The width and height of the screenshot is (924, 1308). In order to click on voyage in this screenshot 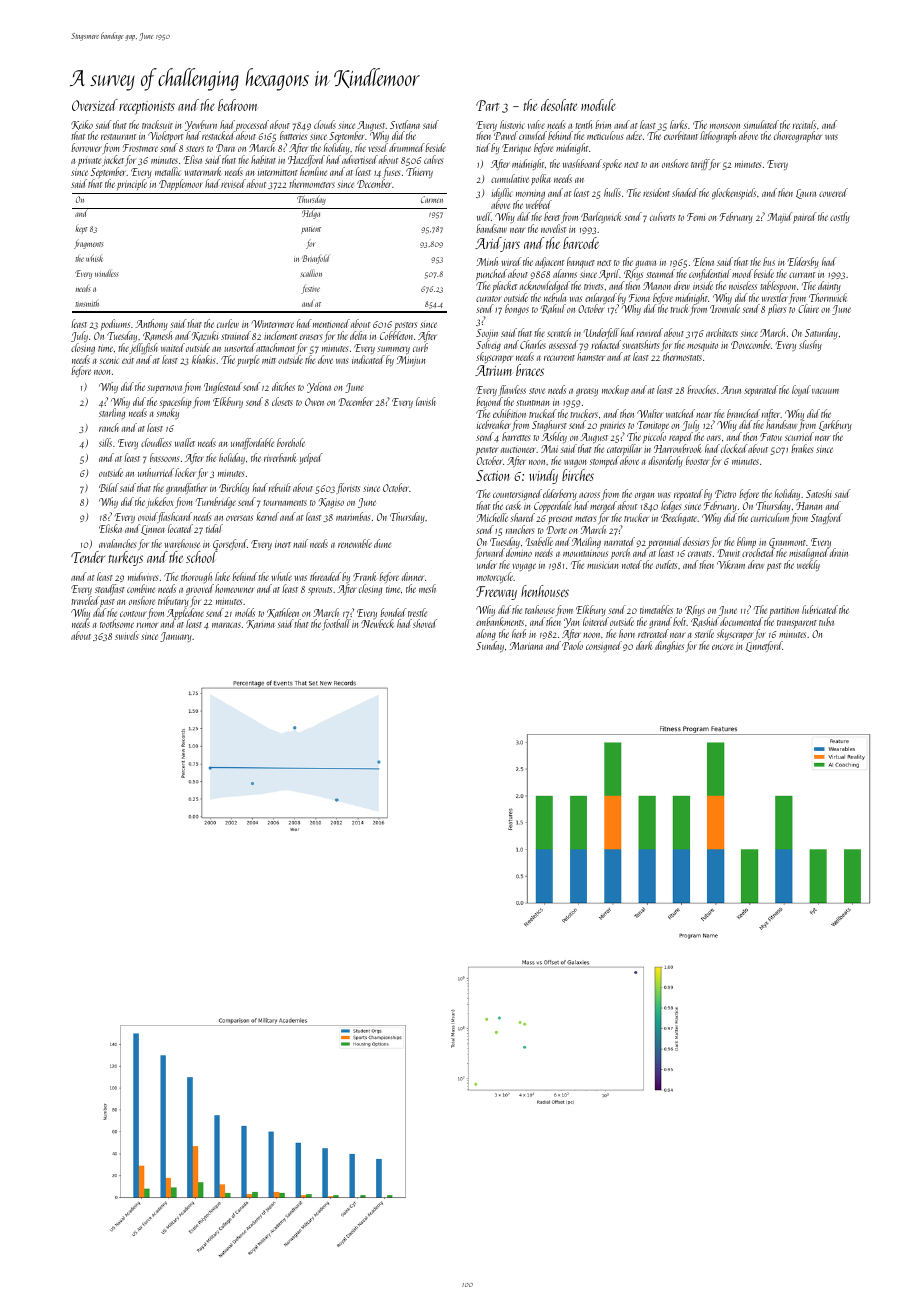, I will do `click(524, 567)`.
